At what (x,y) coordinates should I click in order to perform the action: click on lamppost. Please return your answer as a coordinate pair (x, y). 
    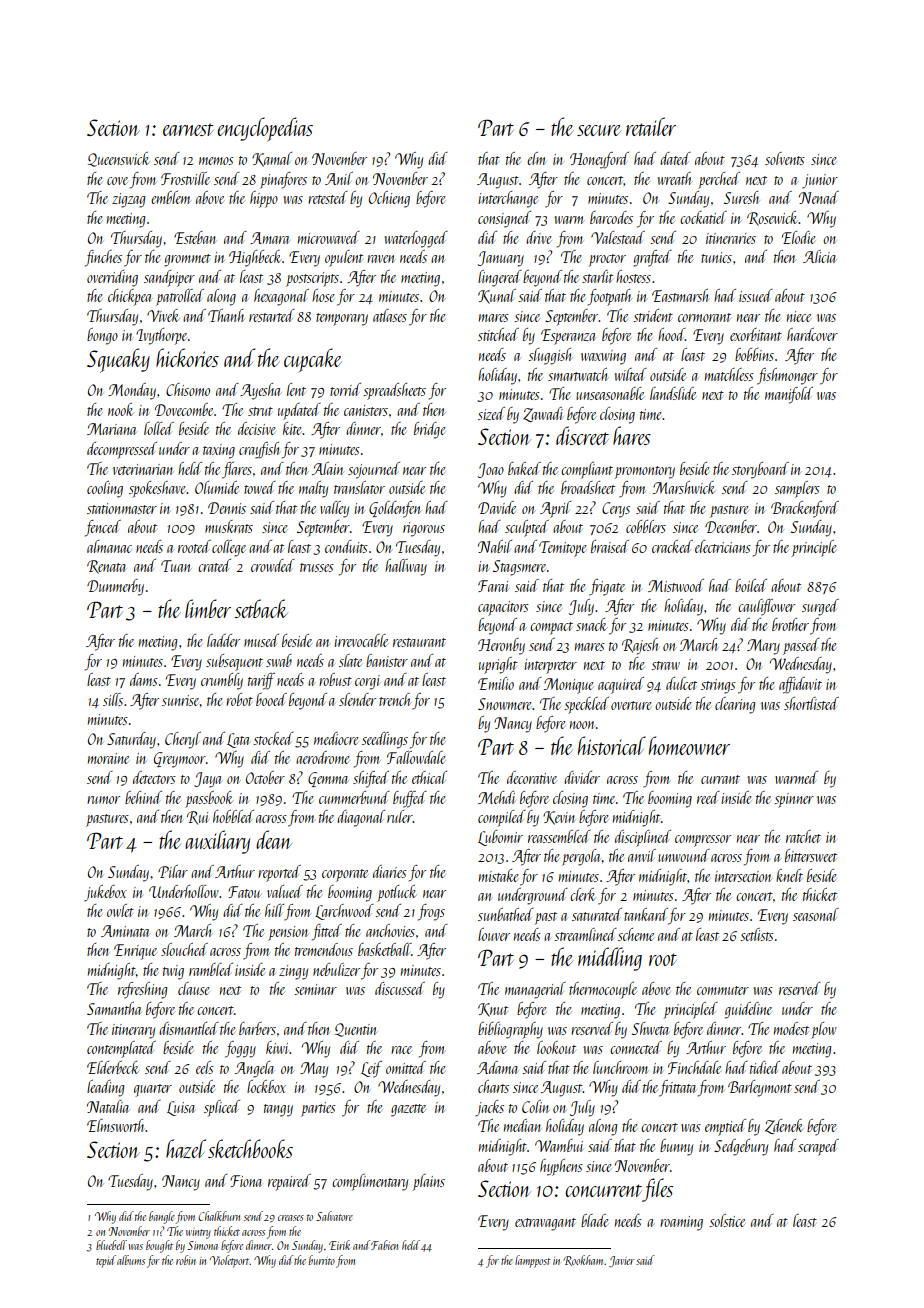
    Looking at the image, I should click on (533, 1261).
